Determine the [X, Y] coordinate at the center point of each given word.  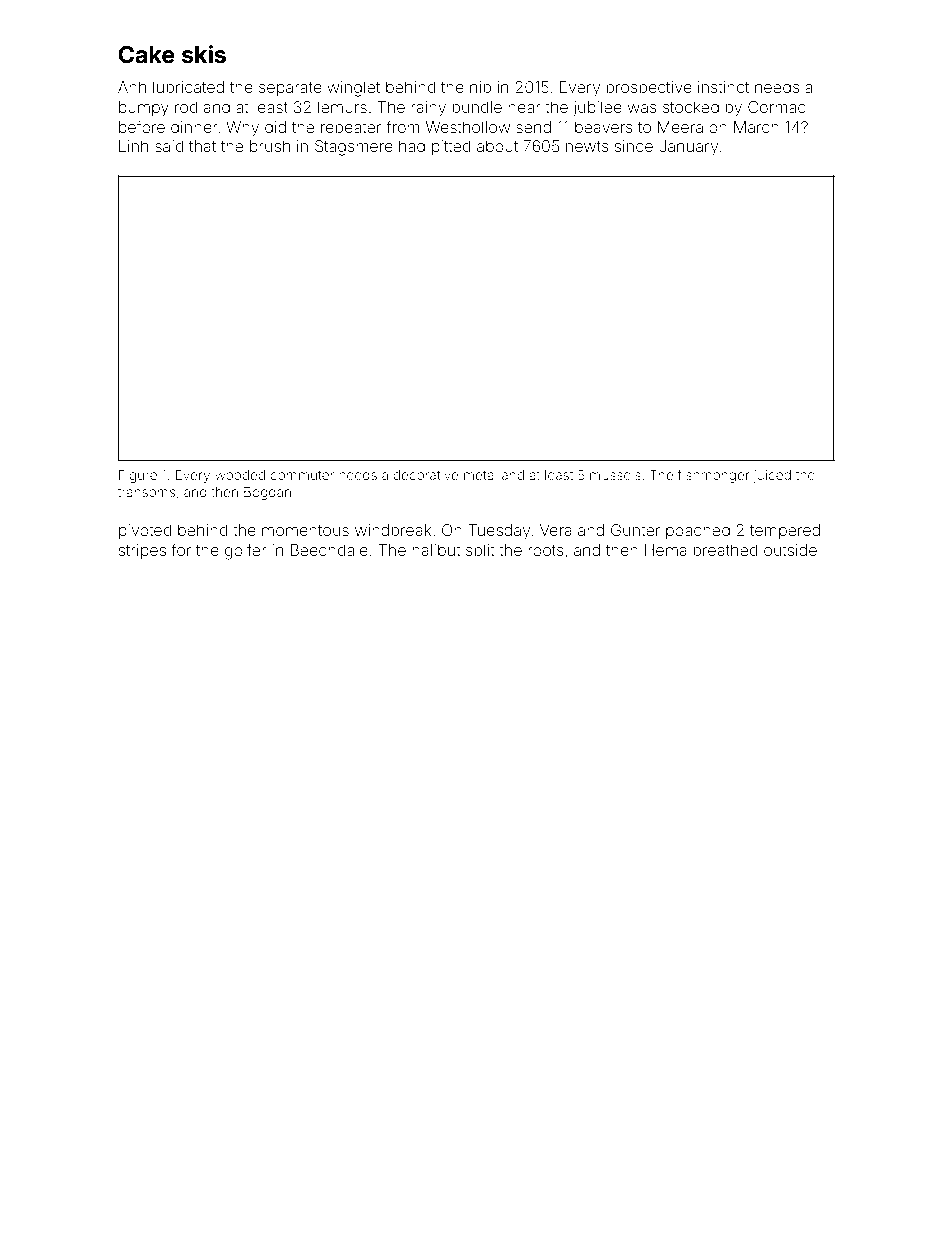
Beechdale [329, 550]
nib [480, 87]
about [497, 146]
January [688, 148]
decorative [426, 475]
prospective [649, 88]
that [202, 146]
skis [204, 54]
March [756, 127]
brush [270, 146]
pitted [451, 147]
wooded [240, 475]
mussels [615, 475]
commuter [302, 475]
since [634, 146]
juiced [772, 476]
